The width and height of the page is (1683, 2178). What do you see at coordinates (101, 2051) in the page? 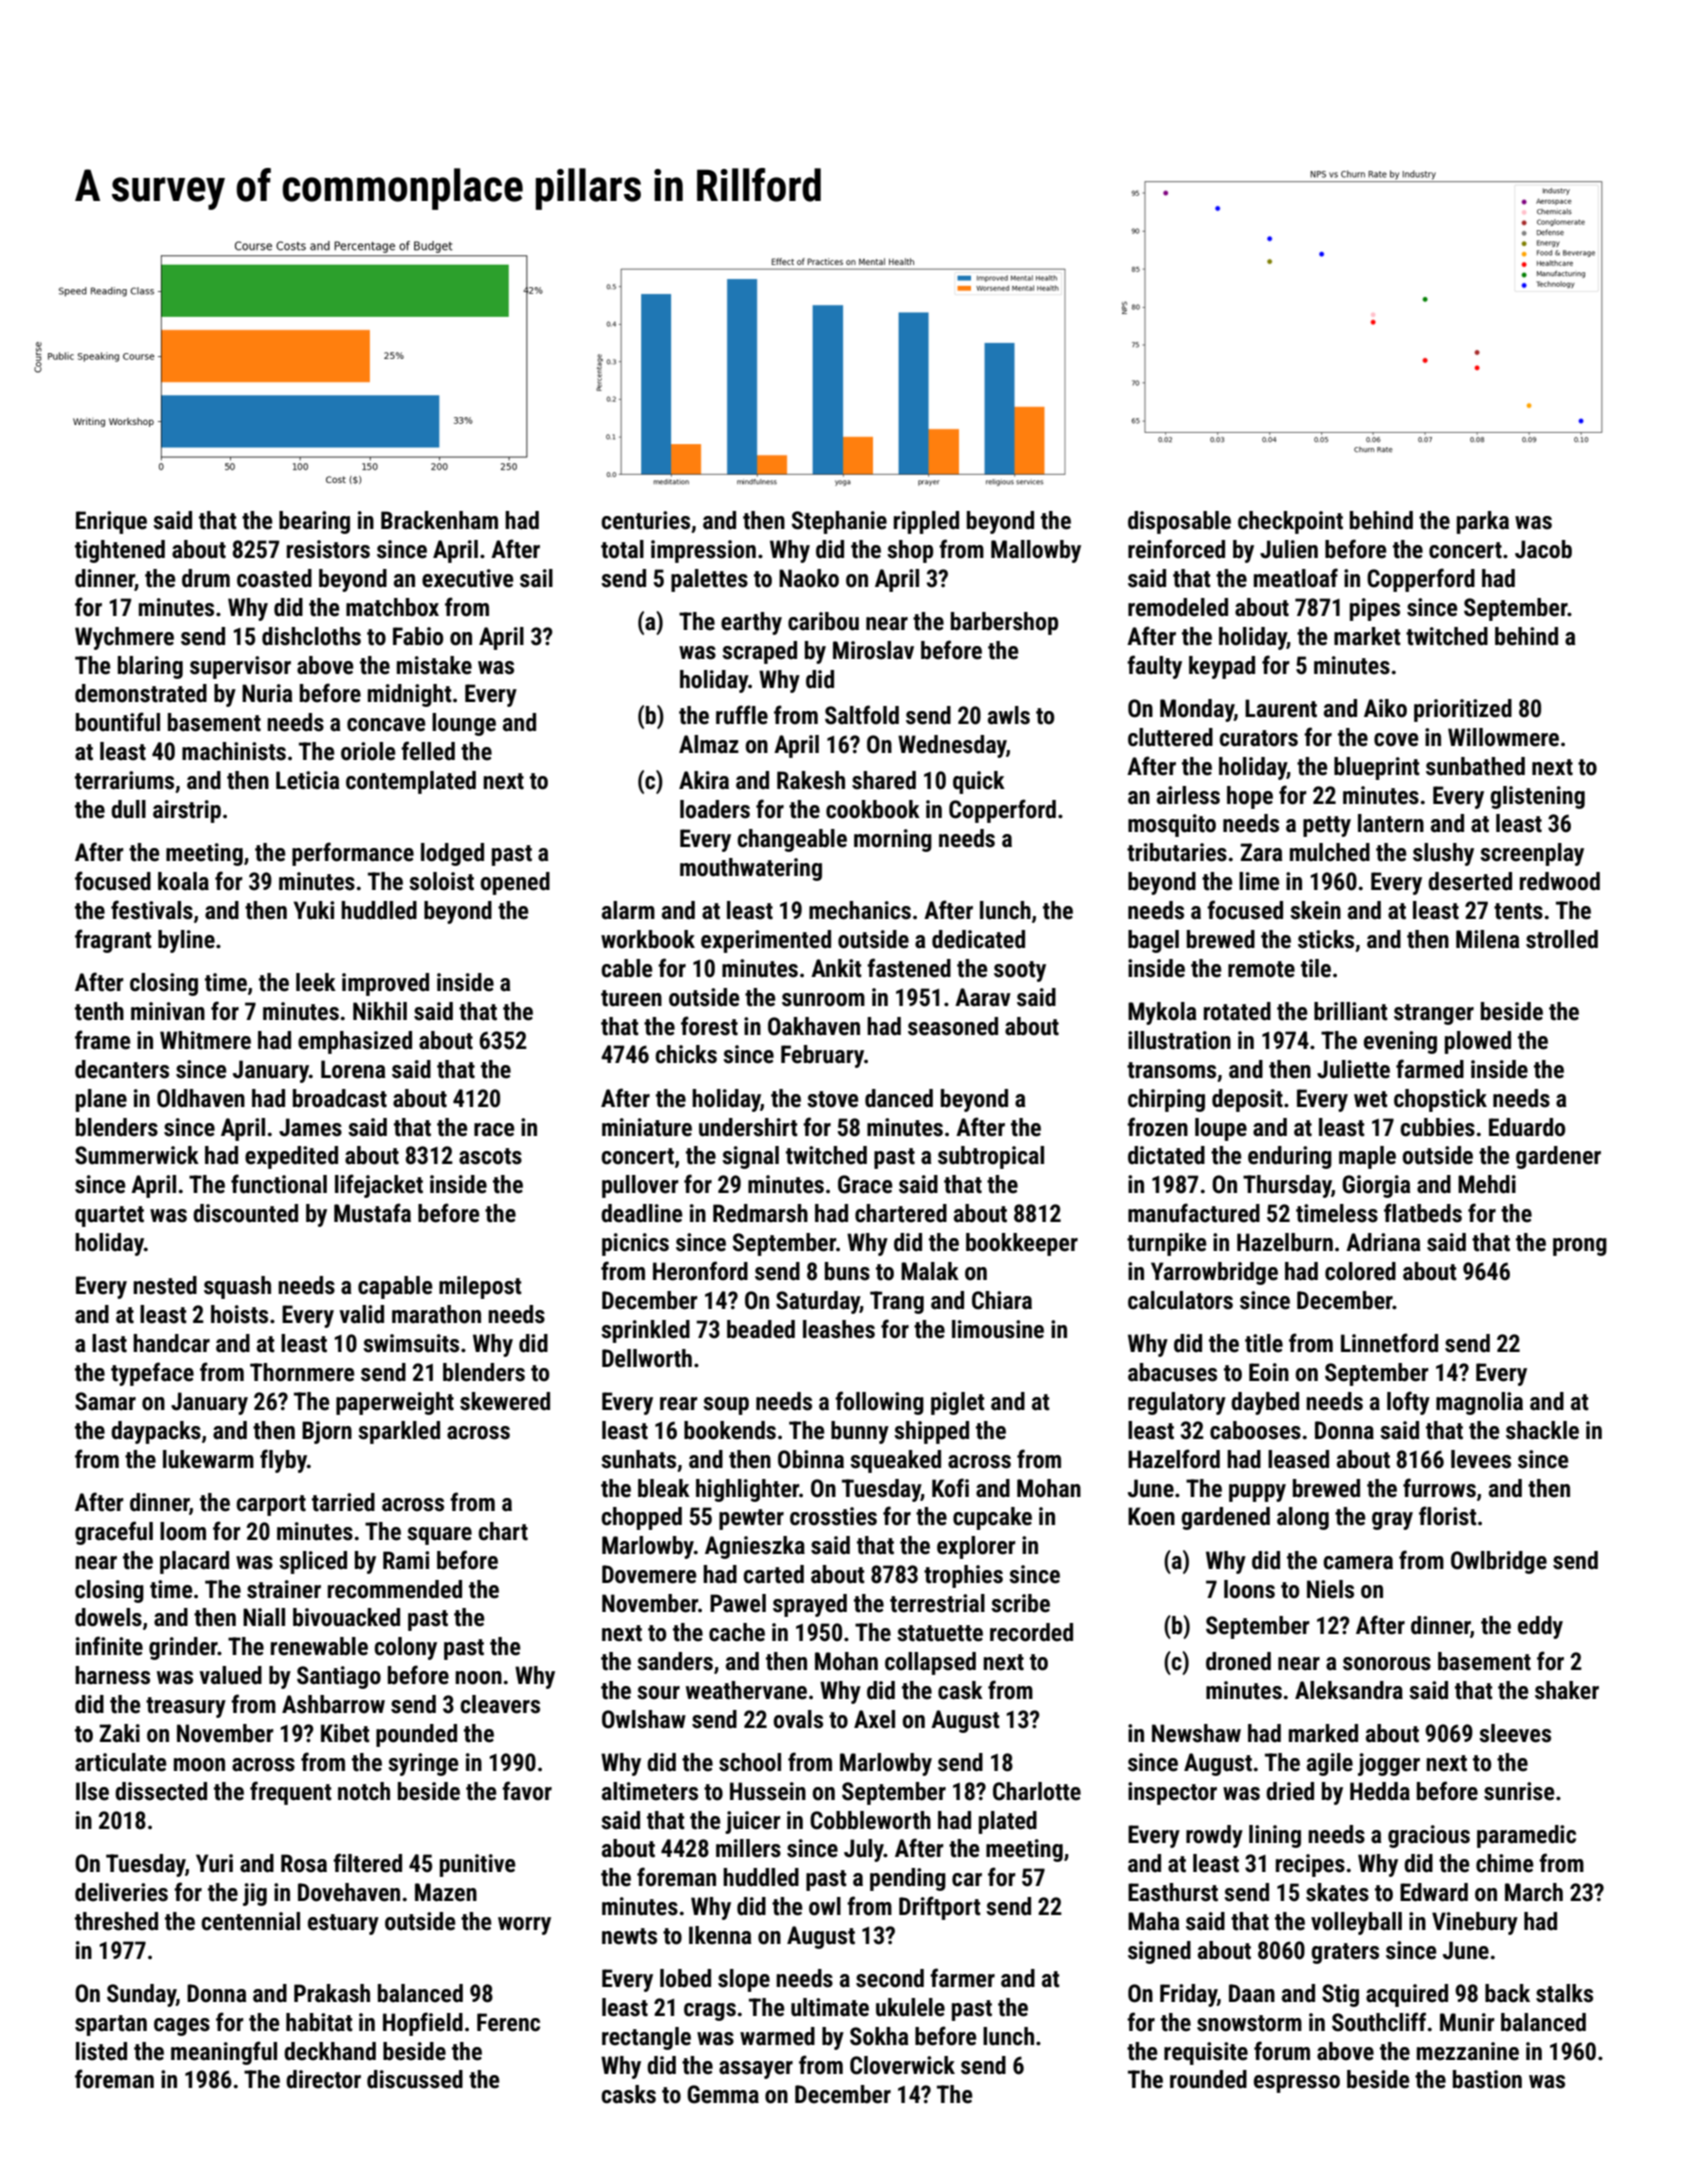
I see `listed` at bounding box center [101, 2051].
